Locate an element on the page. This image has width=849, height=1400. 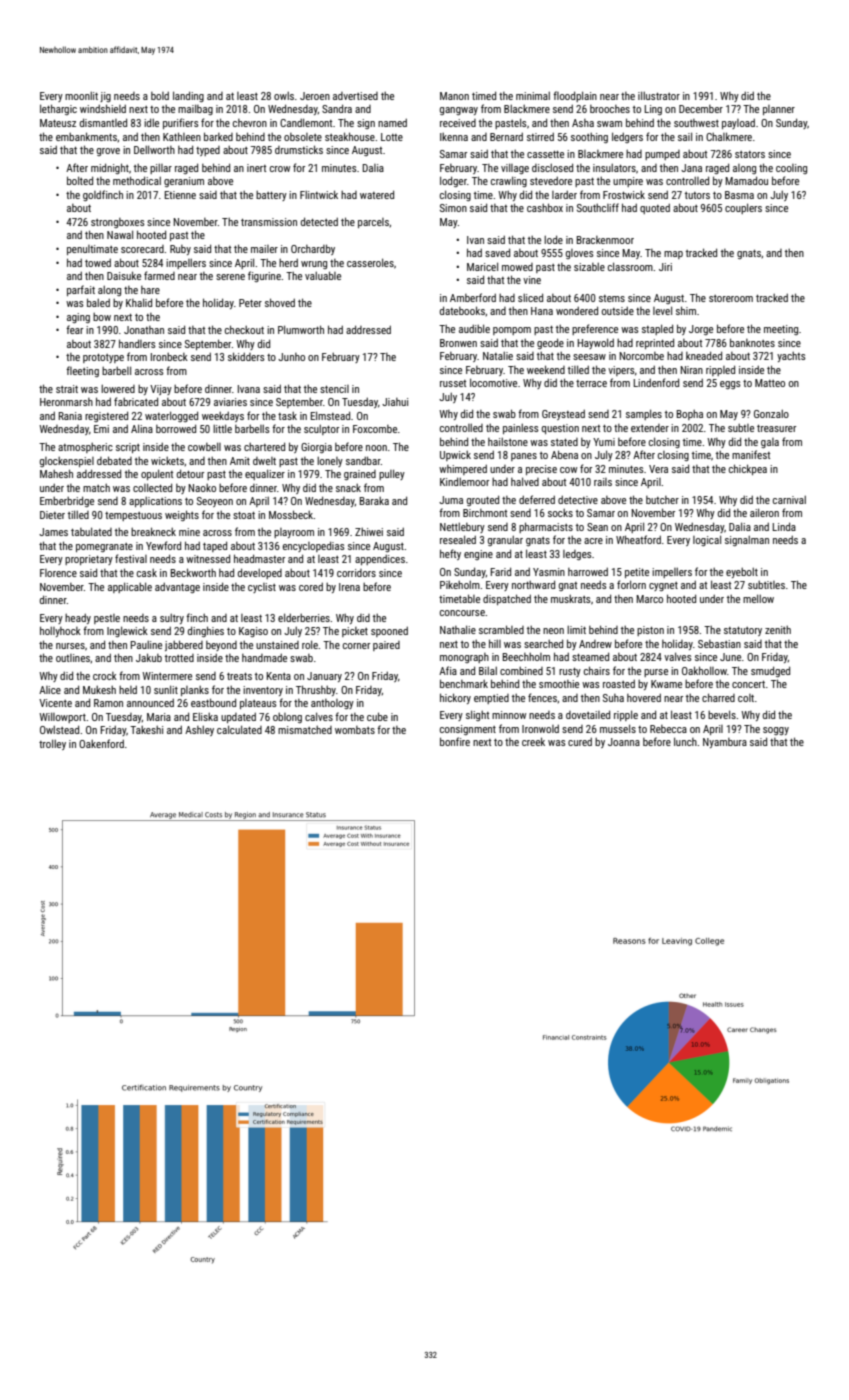
illustrator is located at coordinates (659, 95).
